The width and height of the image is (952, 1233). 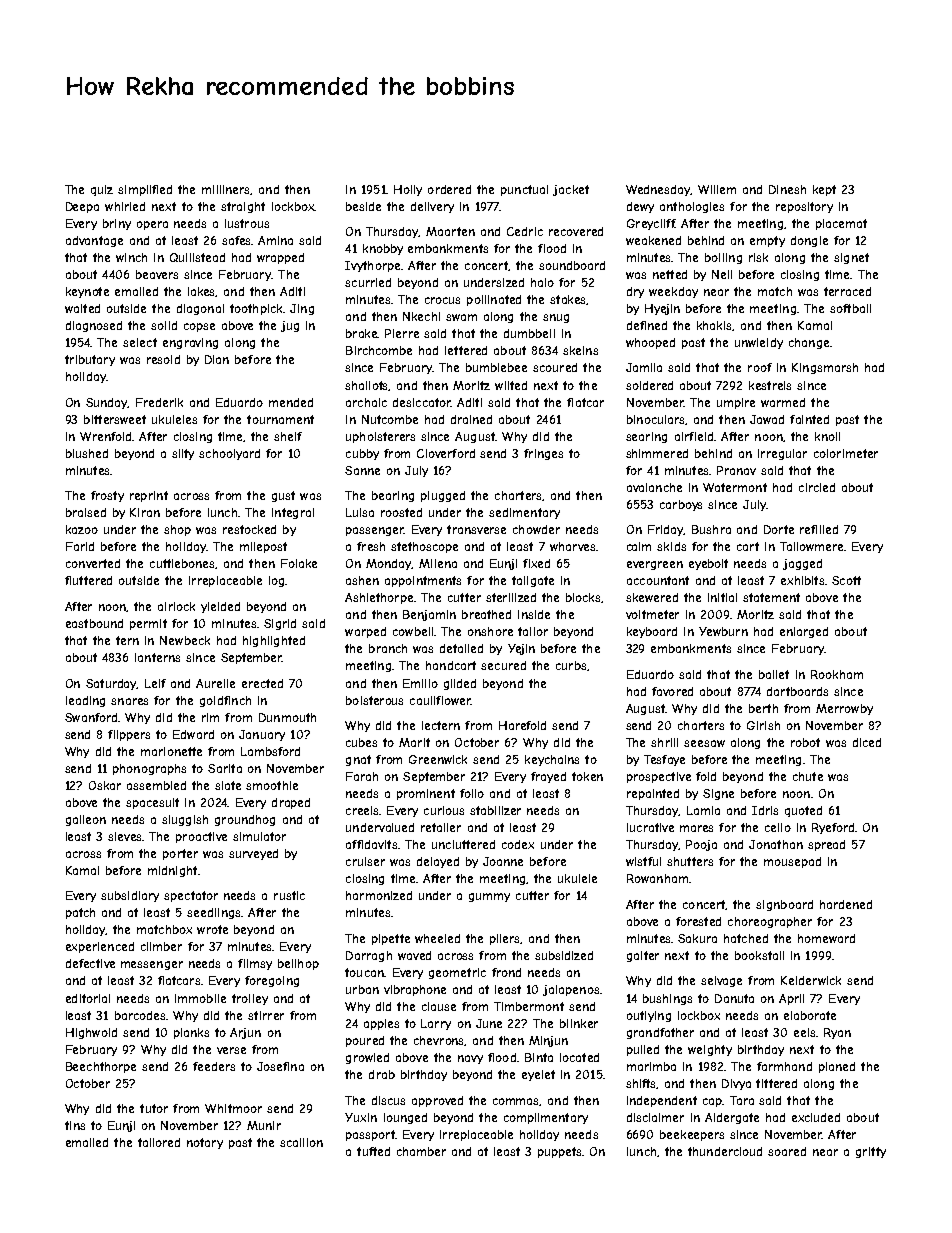 What do you see at coordinates (236, 240) in the image?
I see `safes` at bounding box center [236, 240].
